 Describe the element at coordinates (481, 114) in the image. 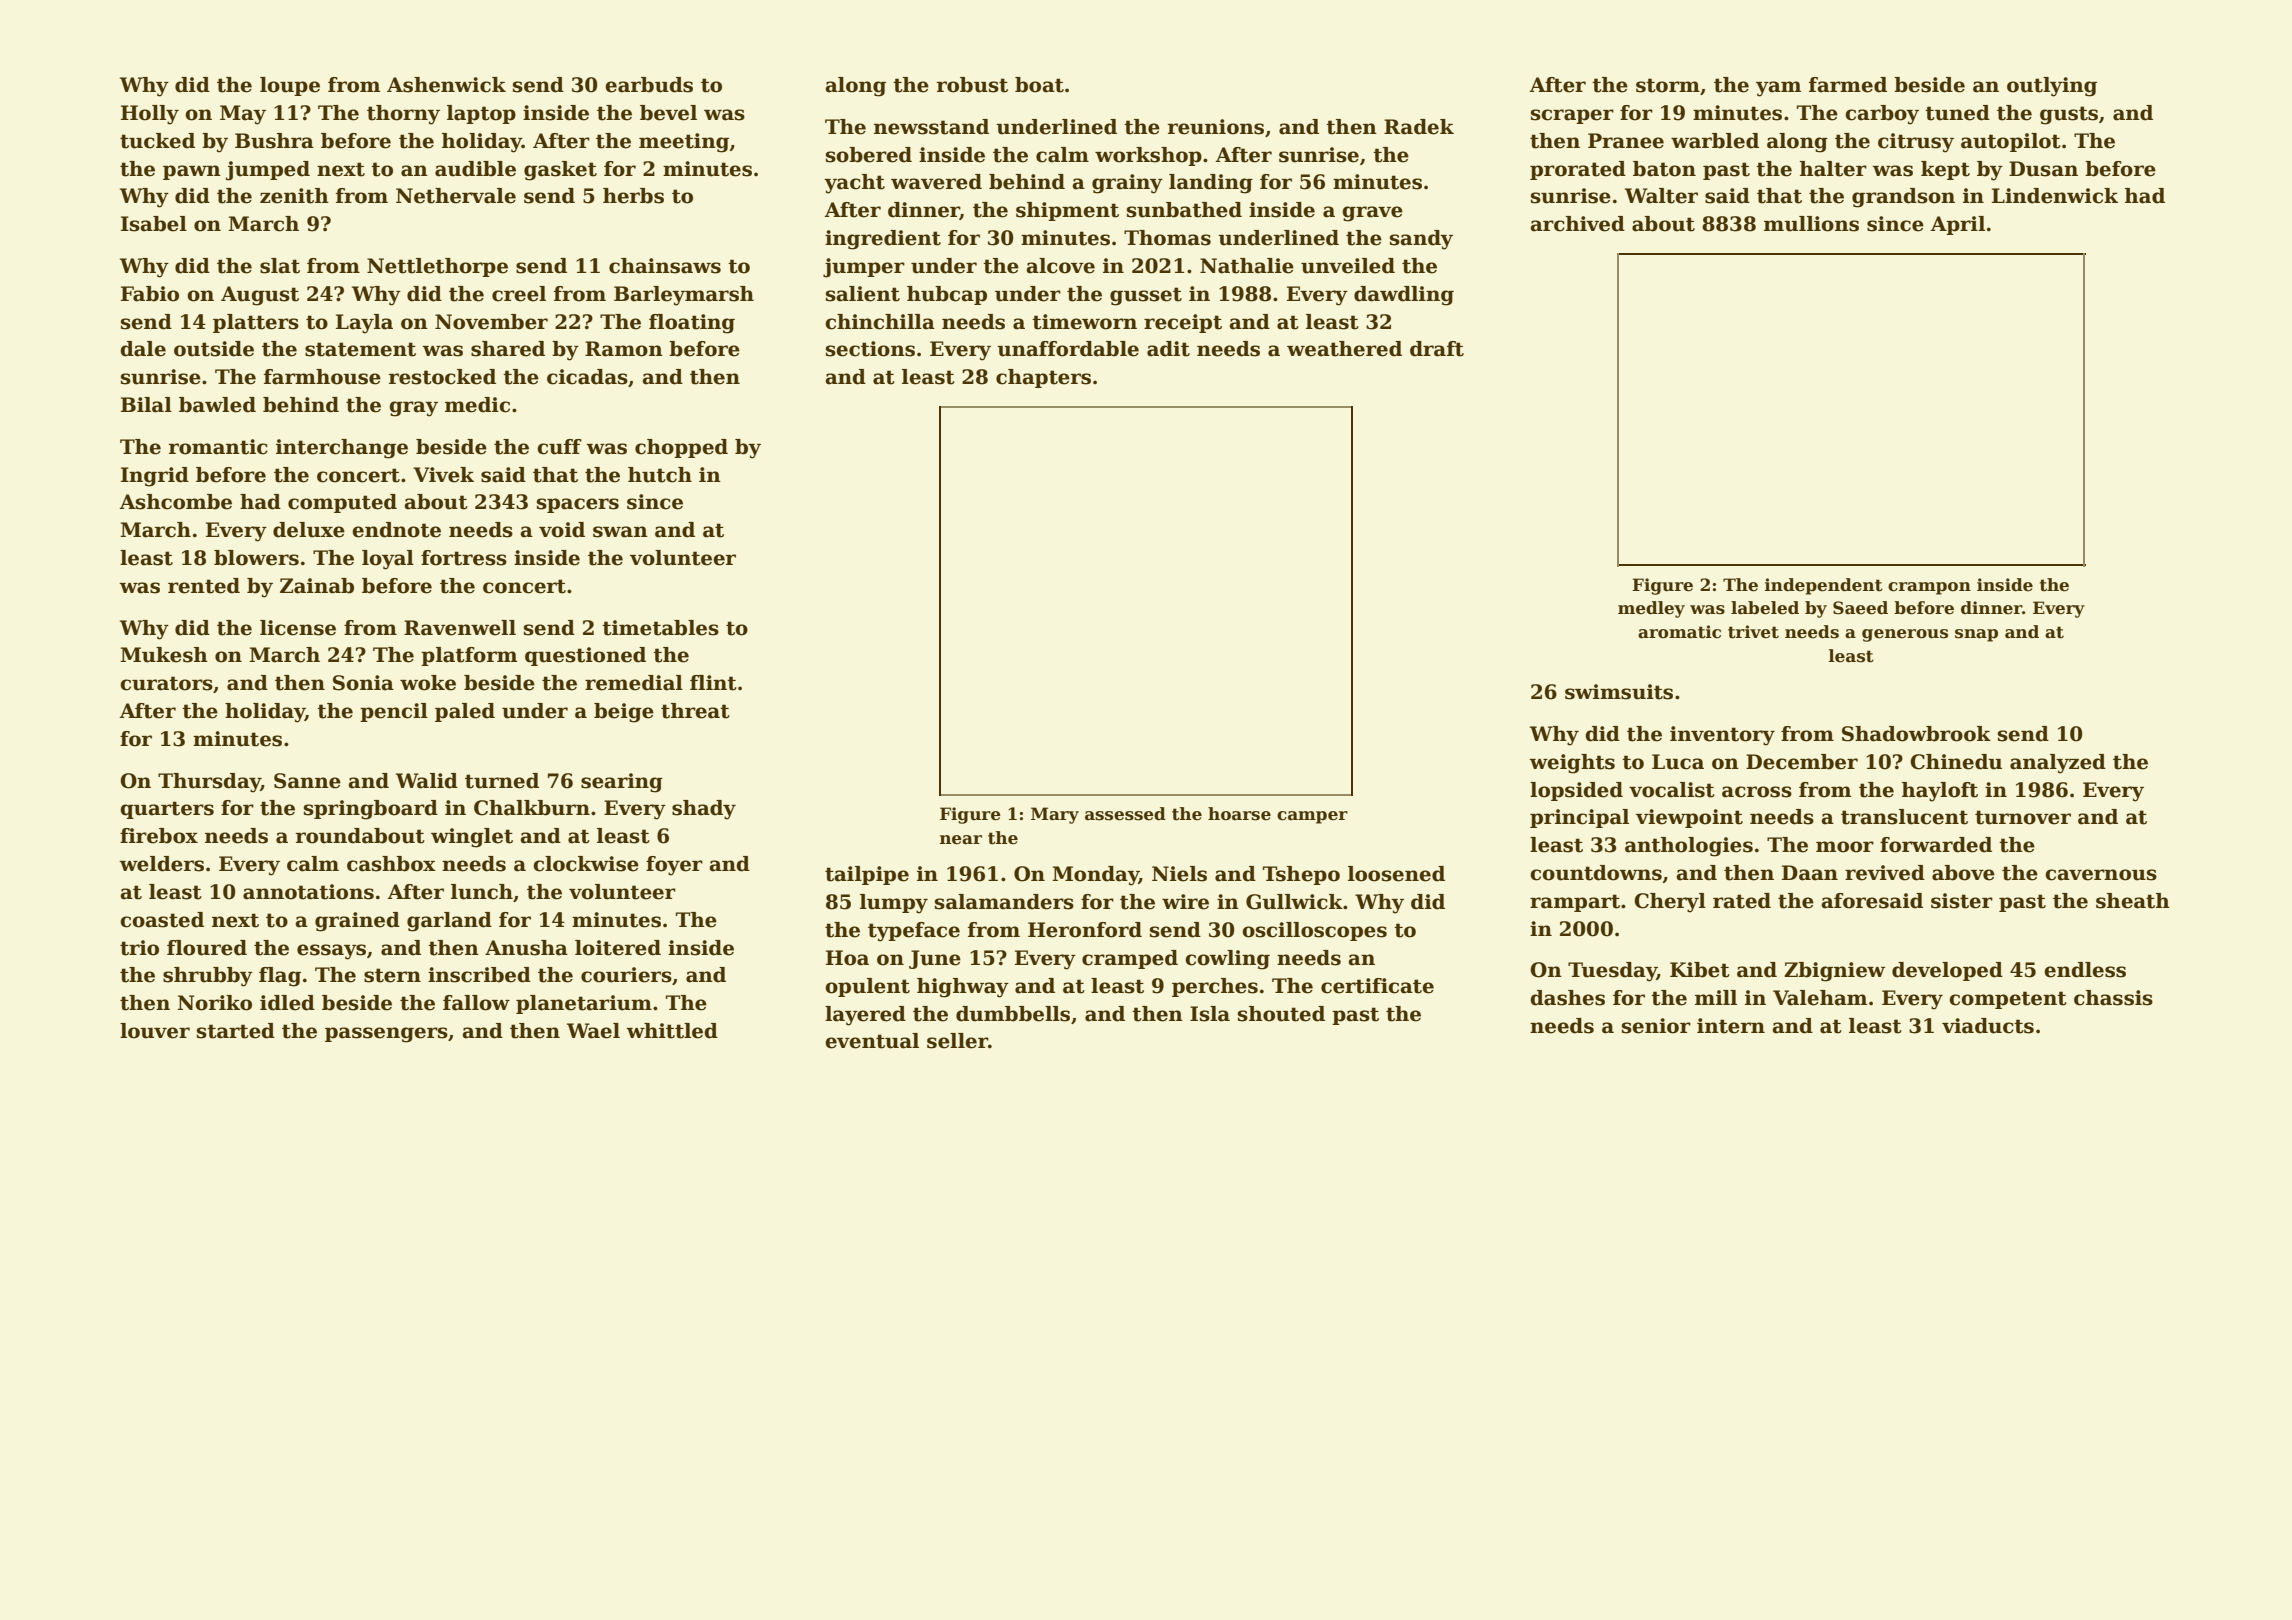

I see `laptop` at that location.
